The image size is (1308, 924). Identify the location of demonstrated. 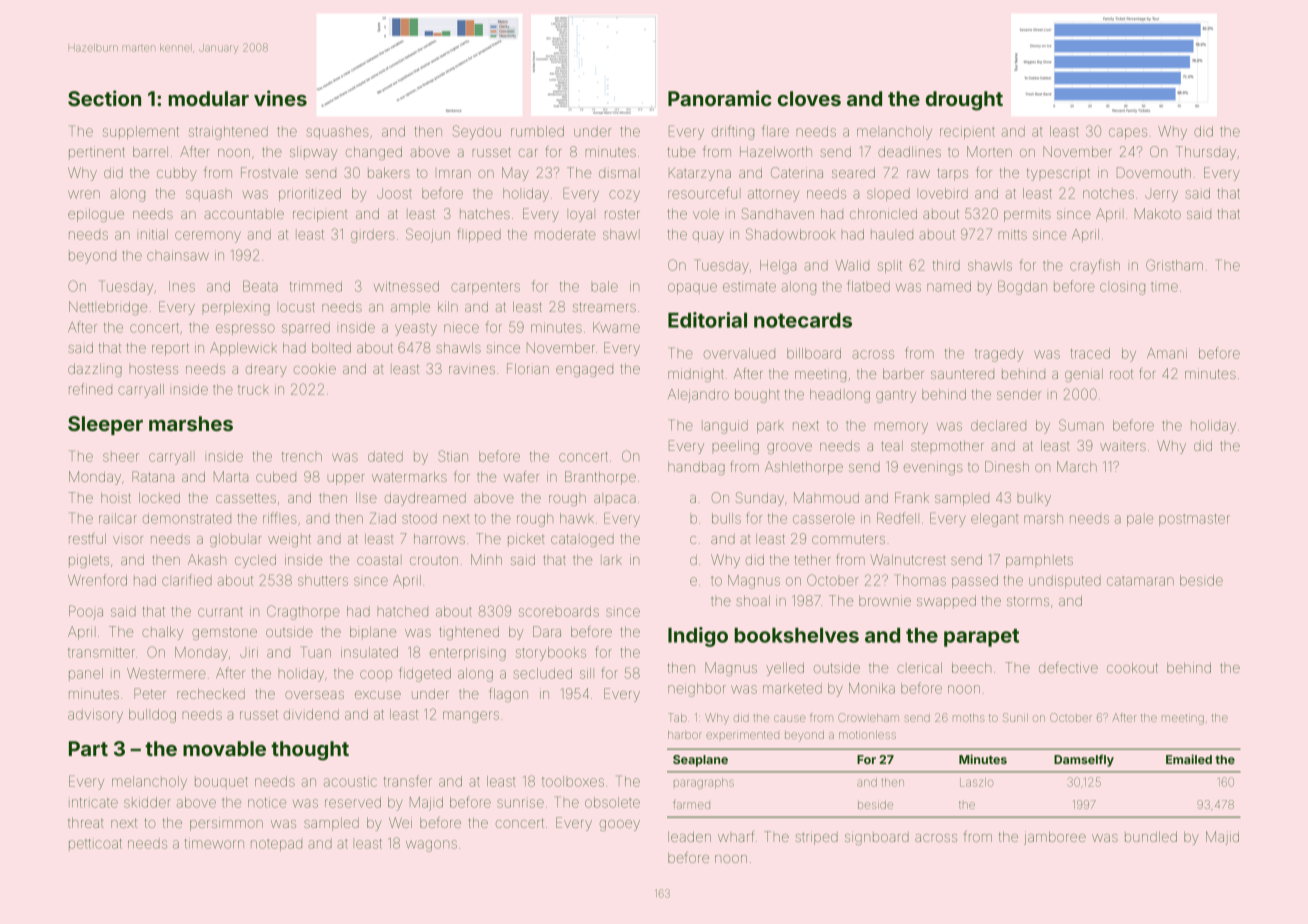
(187, 518).
